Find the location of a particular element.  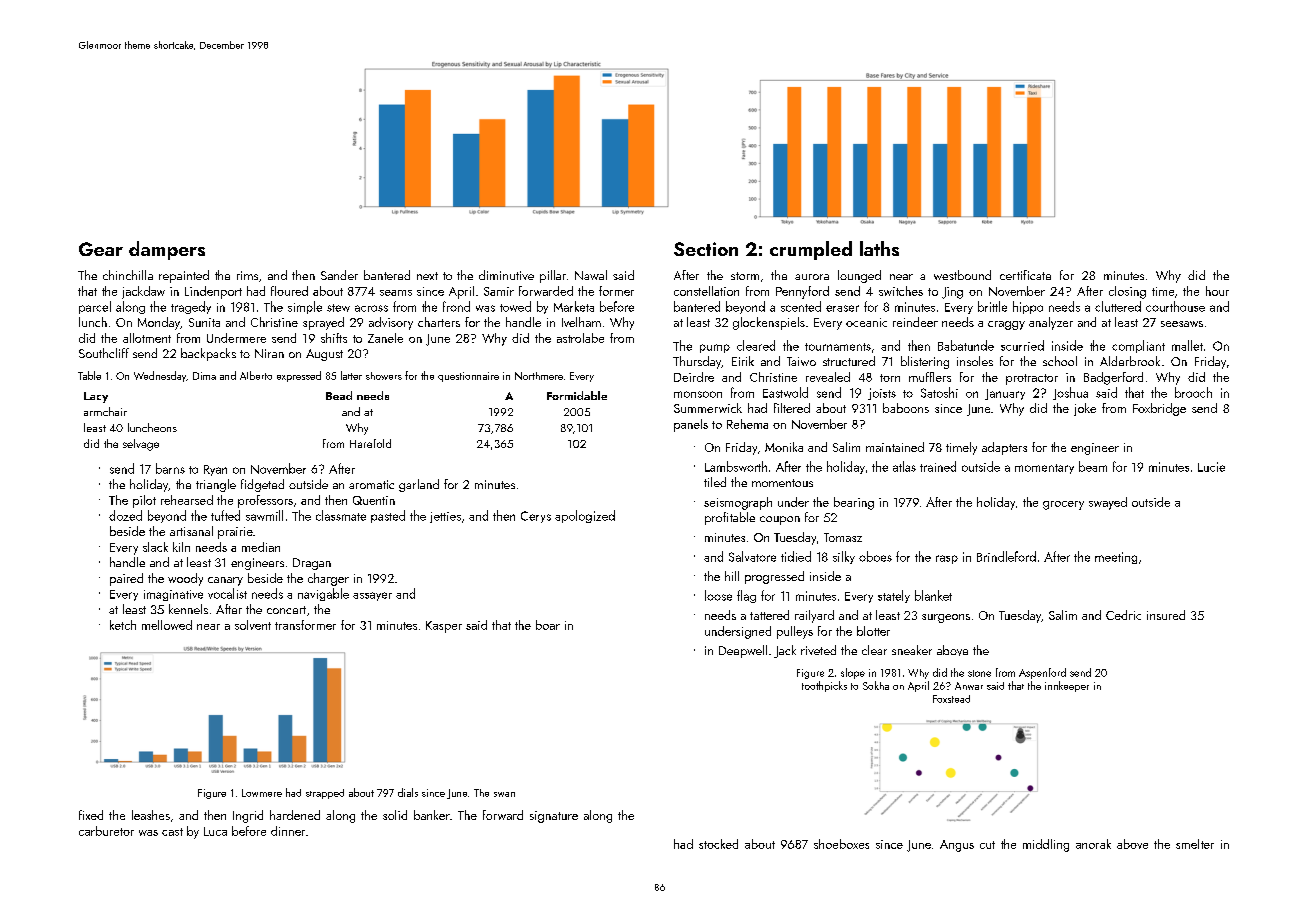

Dragan is located at coordinates (312, 564).
